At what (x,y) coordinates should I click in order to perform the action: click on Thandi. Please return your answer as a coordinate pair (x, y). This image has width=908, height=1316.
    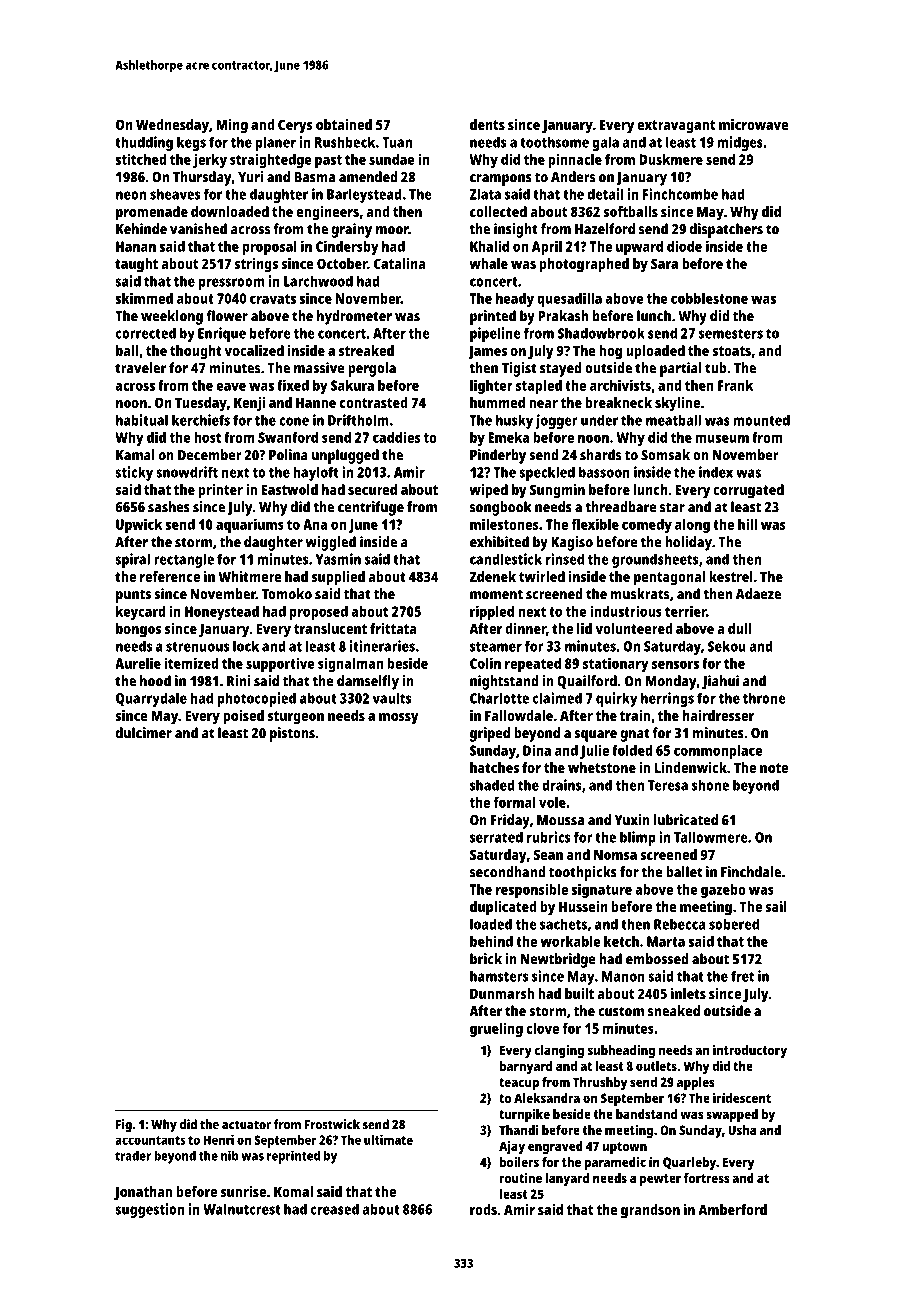
    Looking at the image, I should click on (519, 1130).
